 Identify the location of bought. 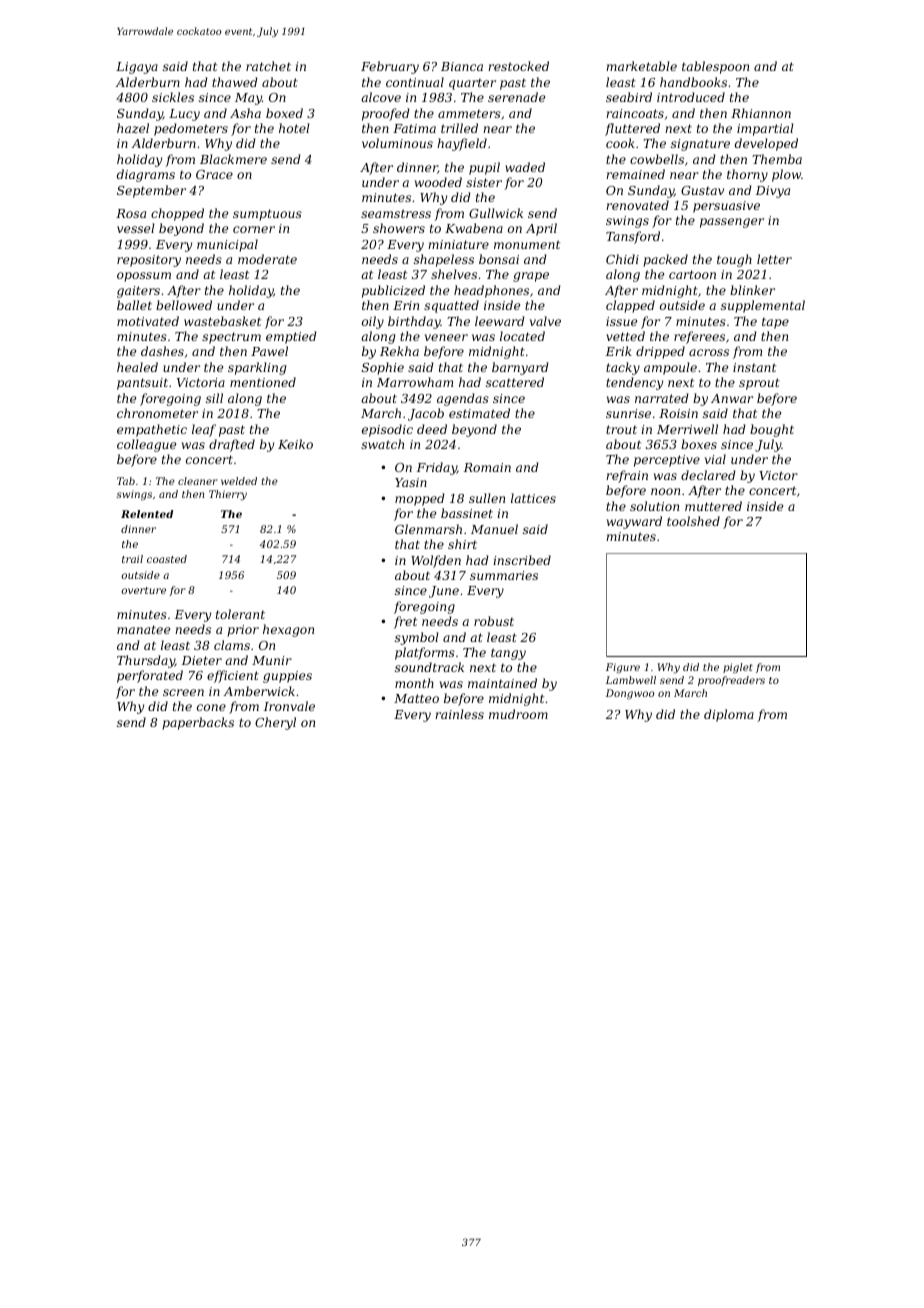
(772, 430).
